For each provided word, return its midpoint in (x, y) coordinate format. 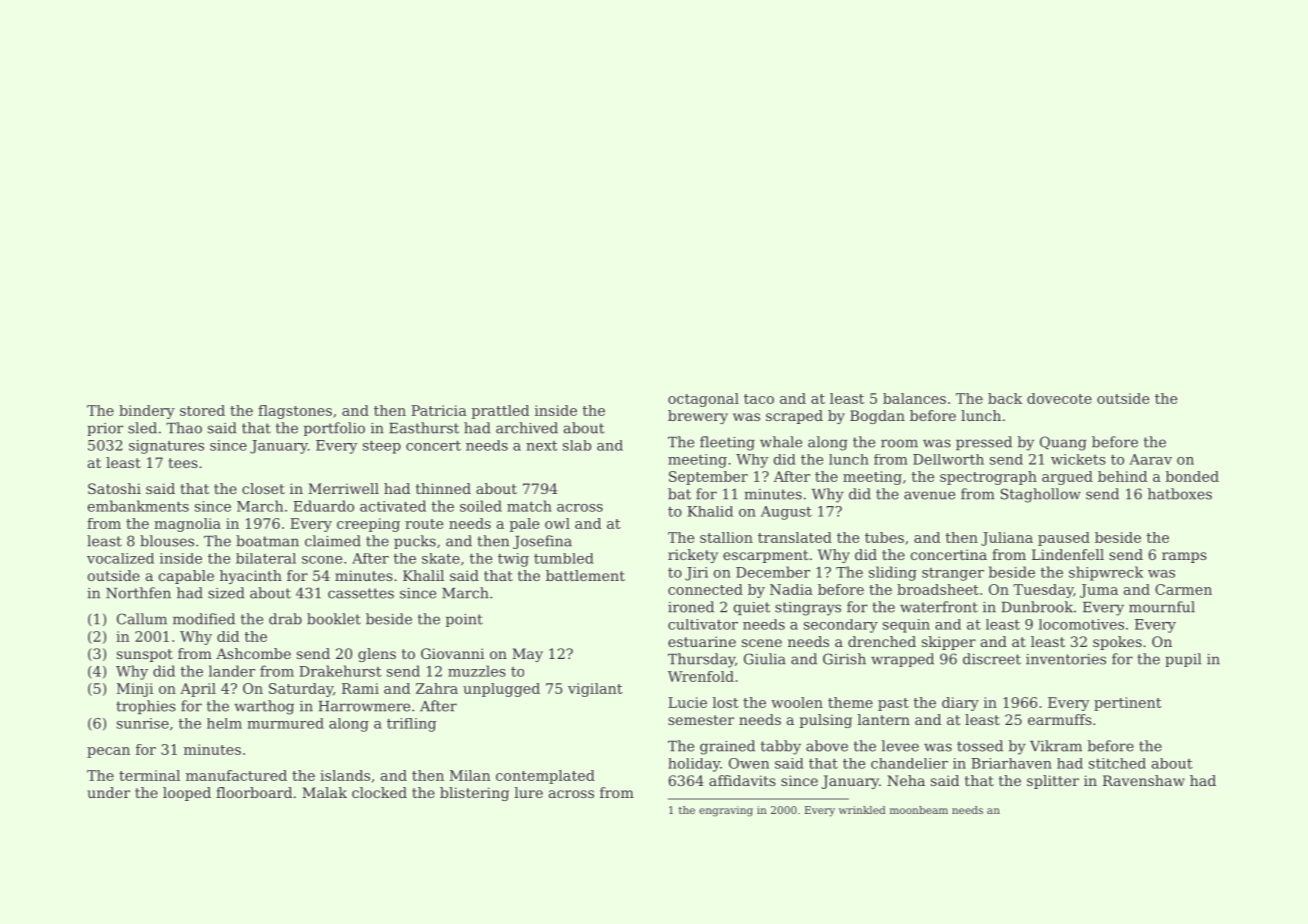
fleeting (727, 443)
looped (187, 794)
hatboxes (1180, 494)
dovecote (1059, 398)
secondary (841, 626)
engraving (726, 811)
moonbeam (919, 810)
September (708, 478)
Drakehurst (340, 671)
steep (382, 447)
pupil (1183, 660)
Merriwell (343, 488)
